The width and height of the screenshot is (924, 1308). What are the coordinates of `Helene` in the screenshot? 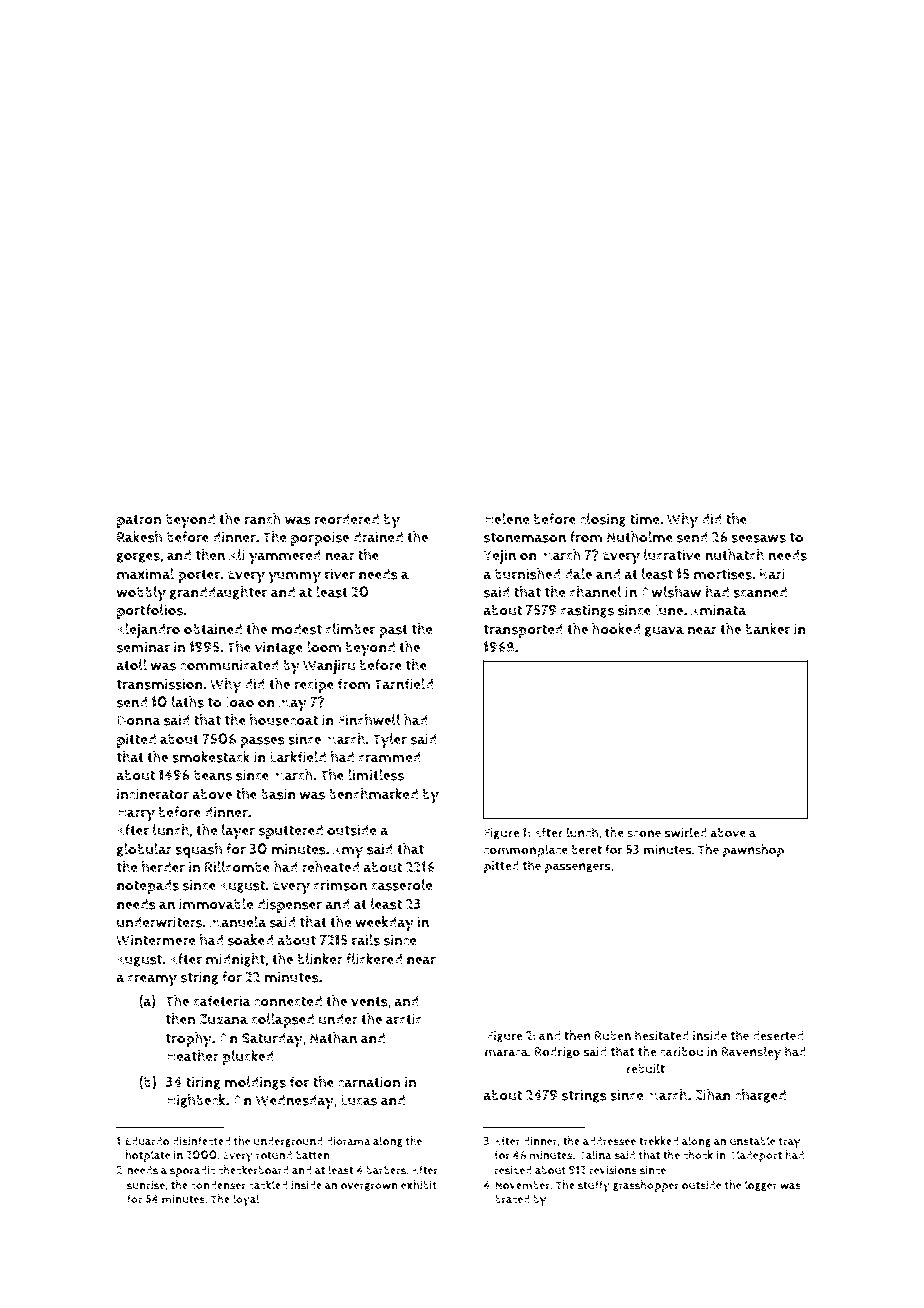 It's located at (507, 519).
